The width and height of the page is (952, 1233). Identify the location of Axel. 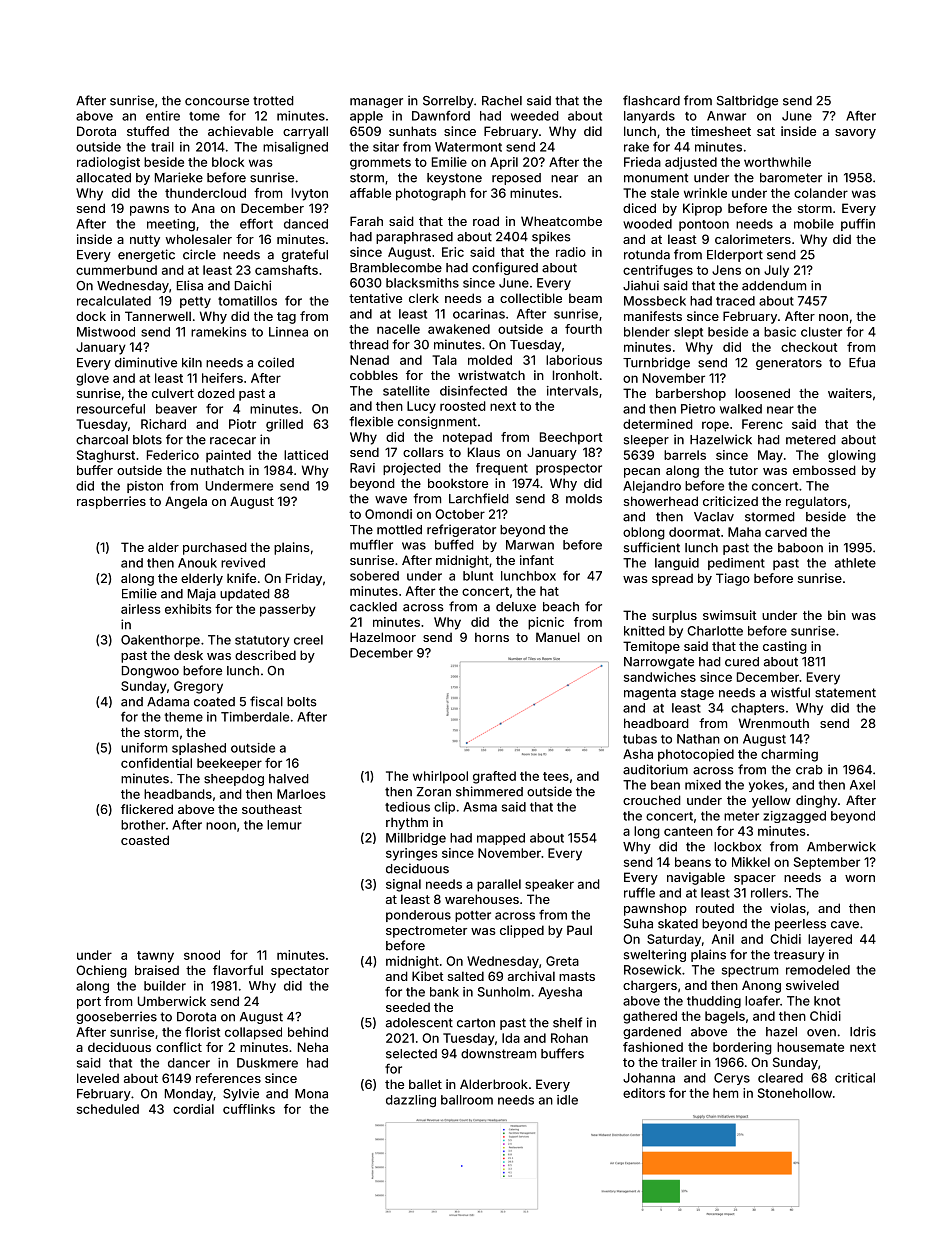
(862, 785).
